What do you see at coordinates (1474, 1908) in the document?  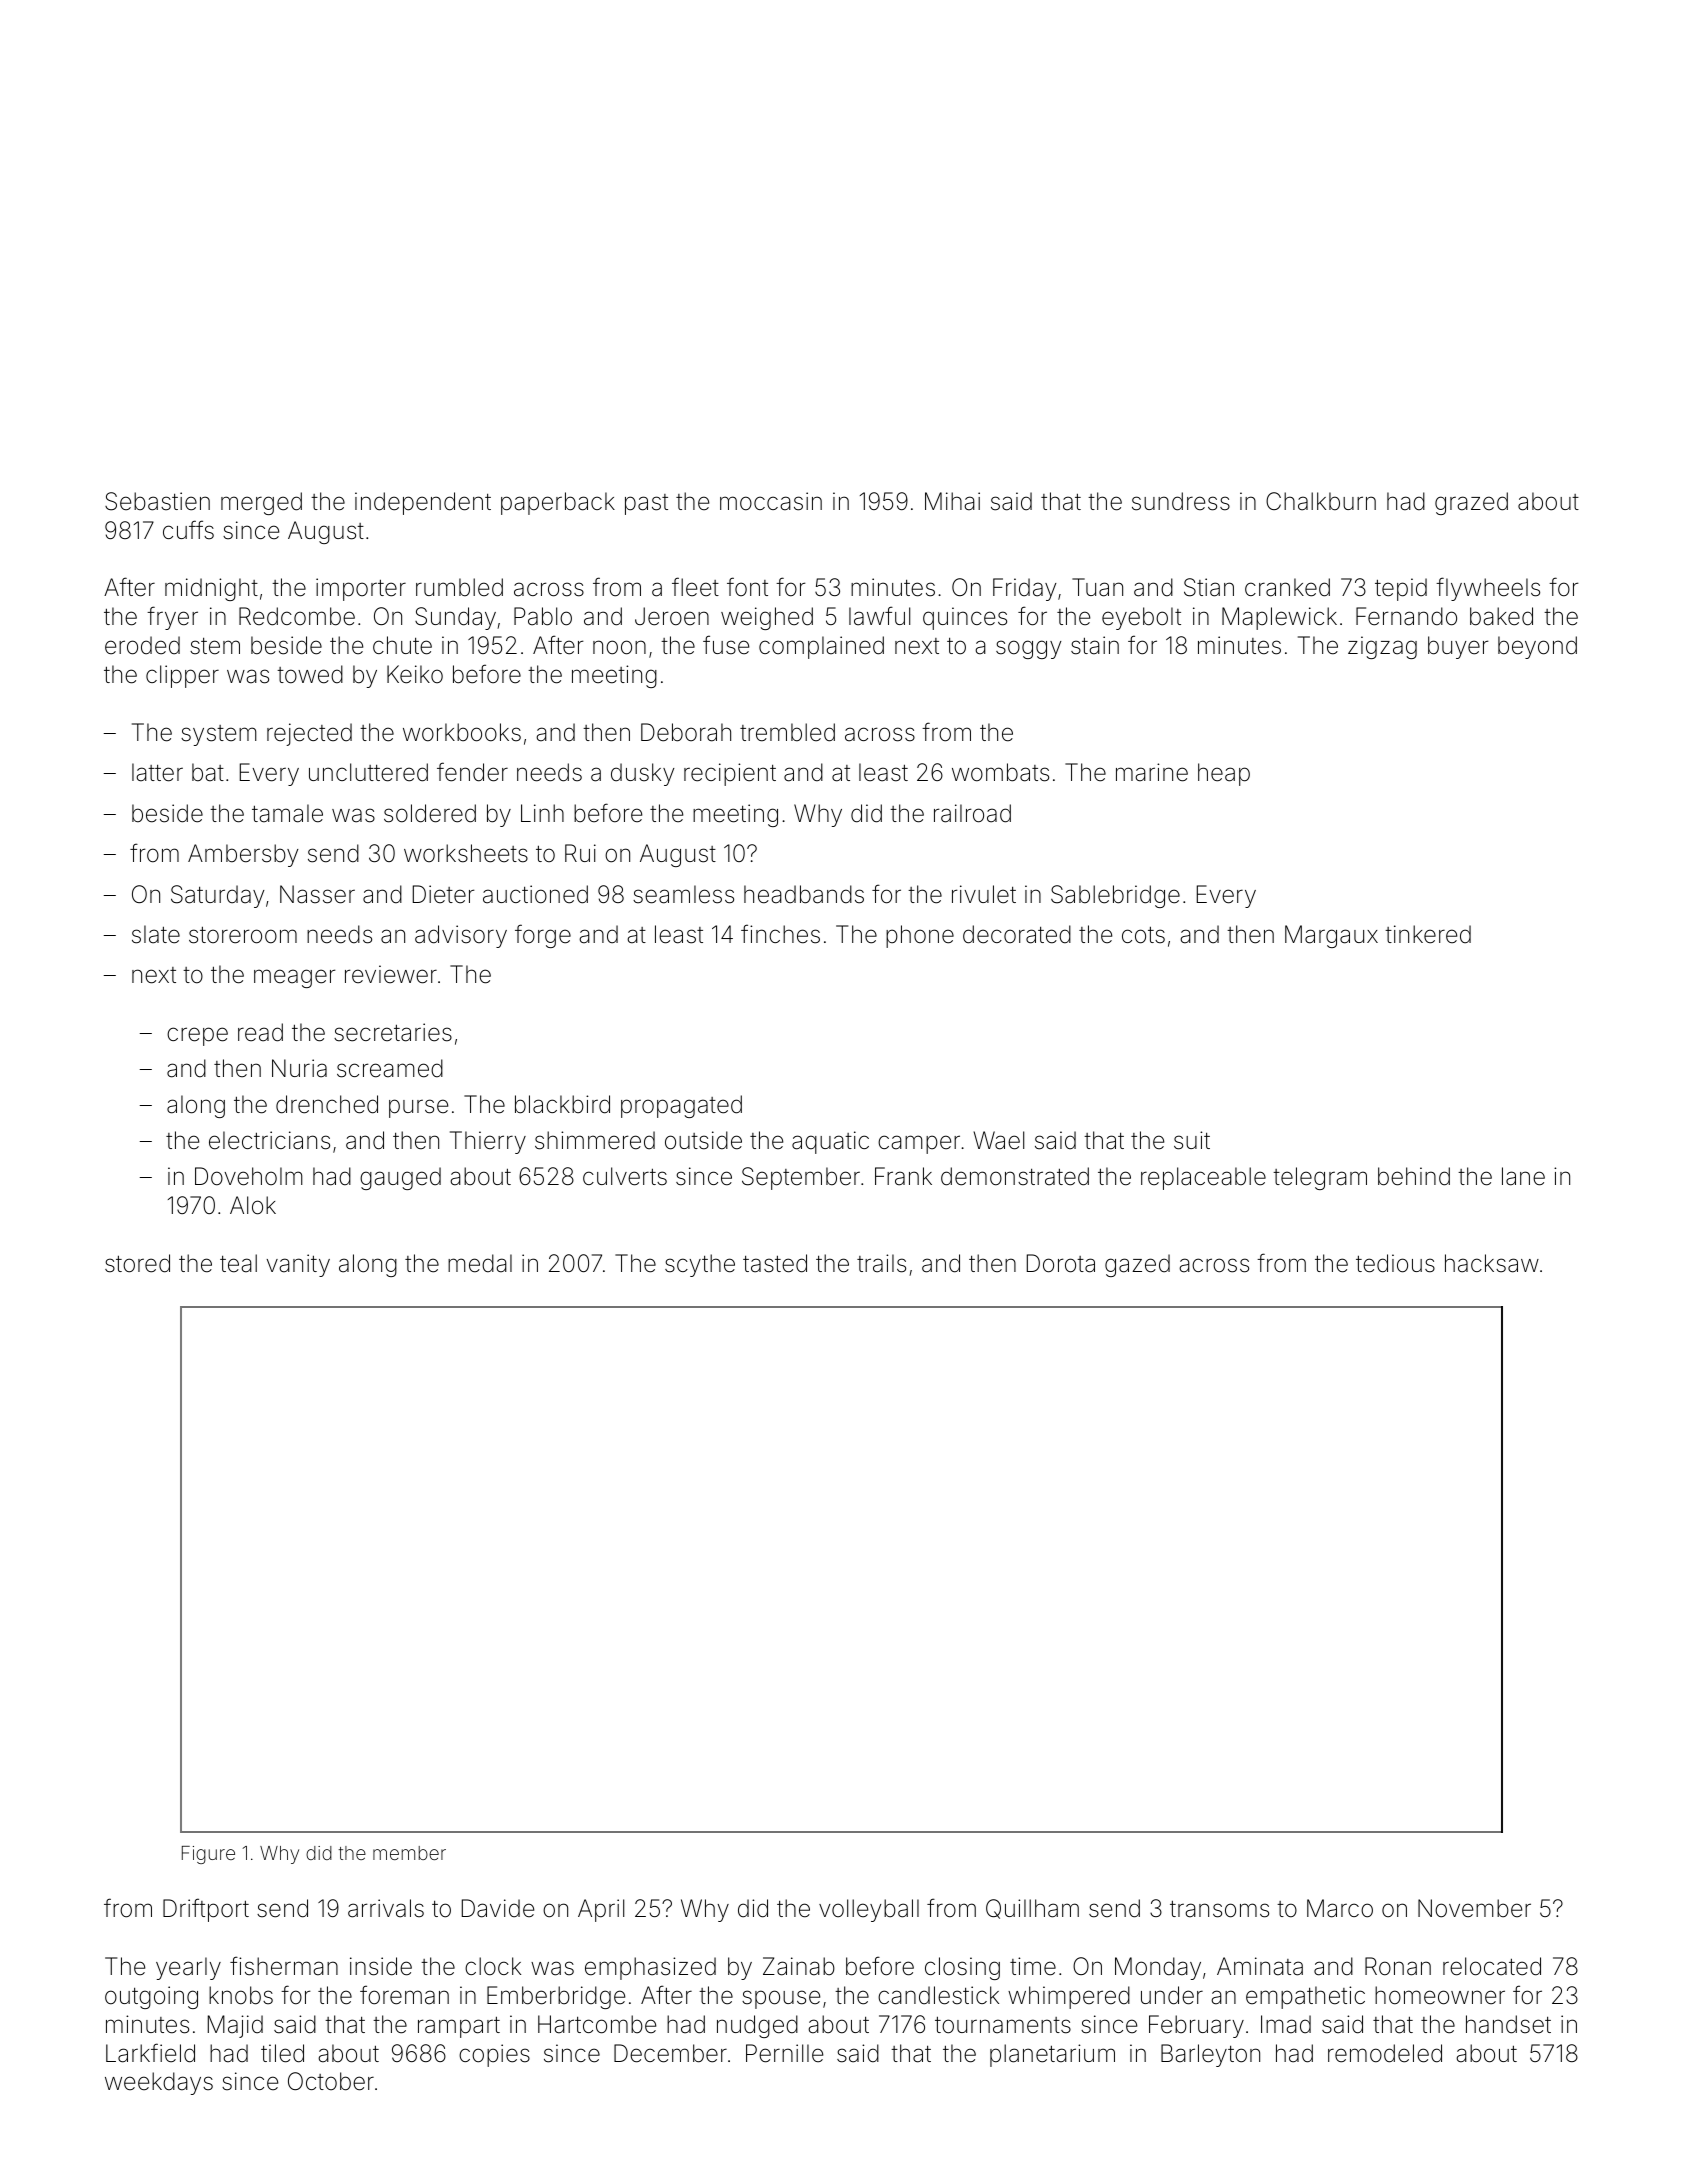 I see `November` at bounding box center [1474, 1908].
